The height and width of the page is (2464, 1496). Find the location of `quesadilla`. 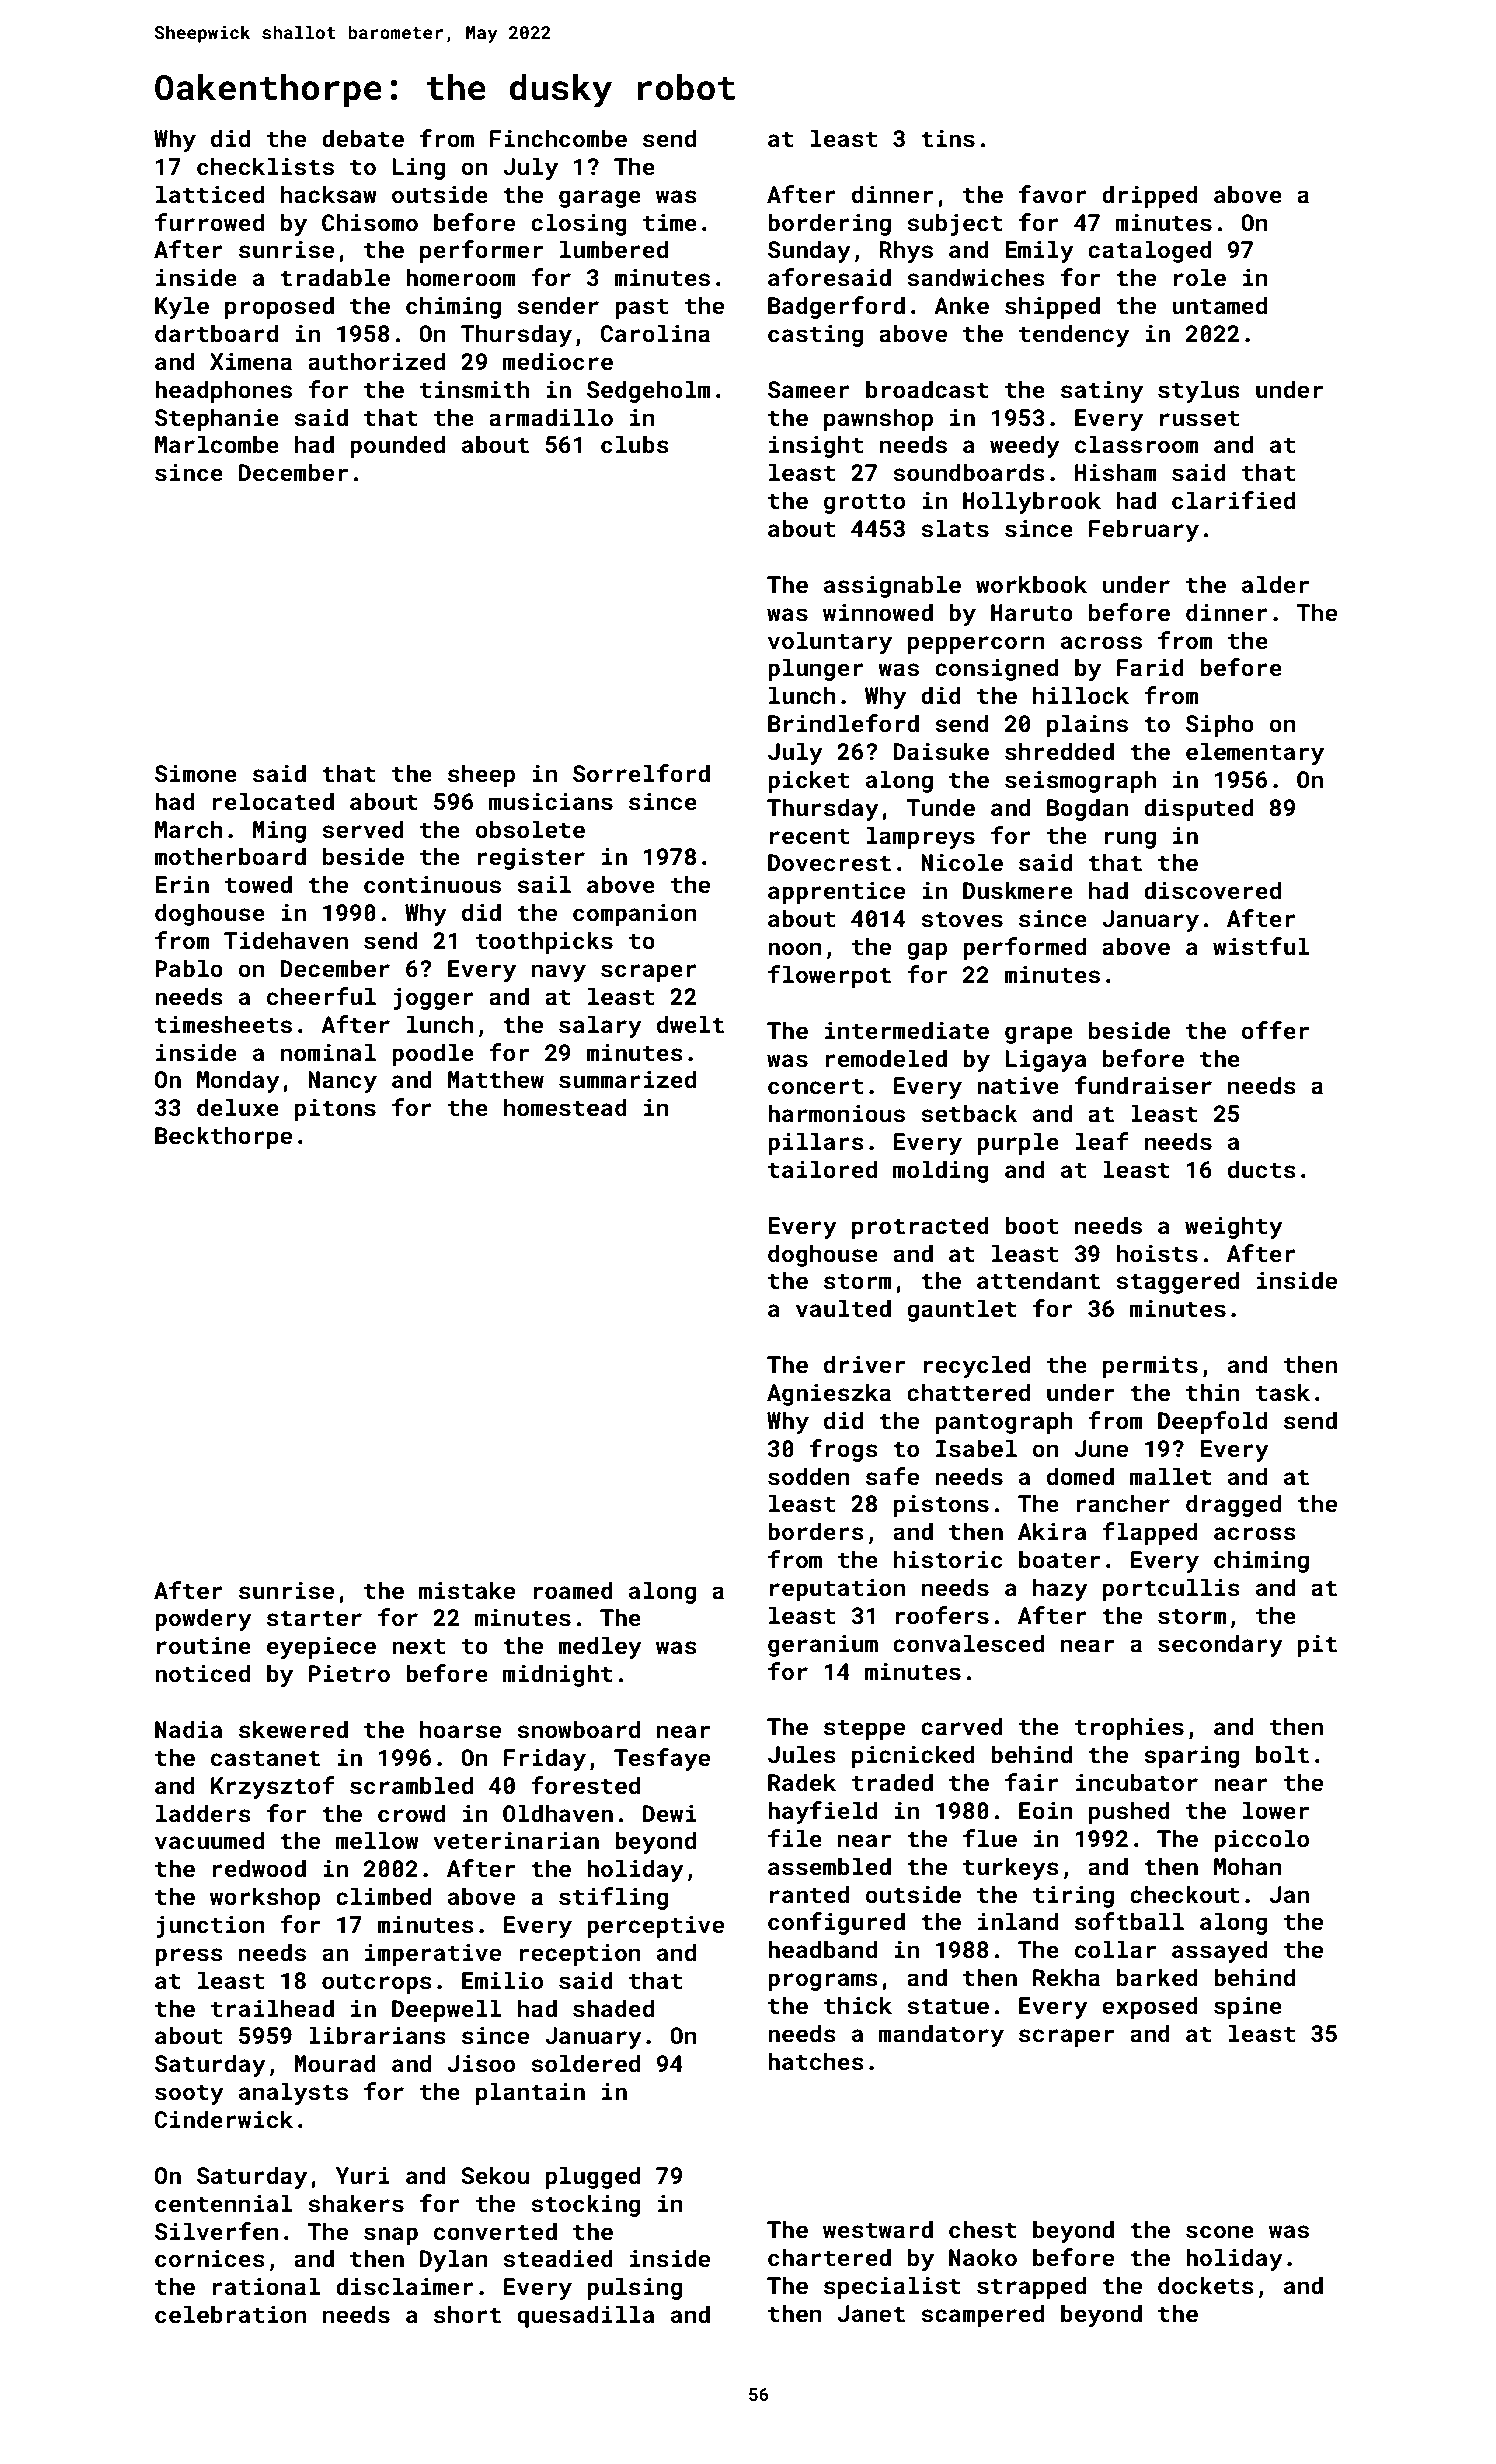

quesadilla is located at coordinates (585, 2316).
